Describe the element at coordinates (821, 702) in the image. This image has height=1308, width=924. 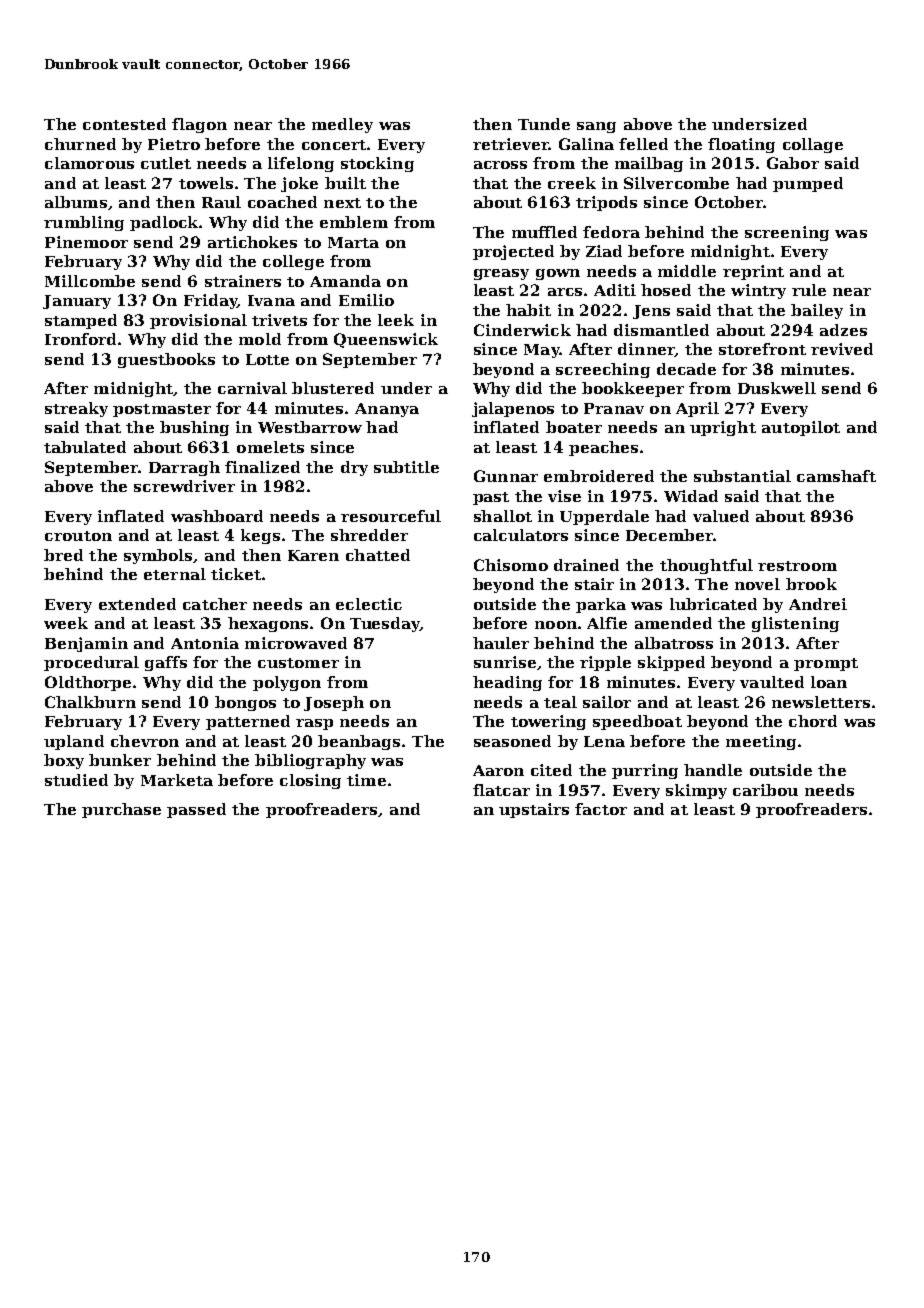
I see `newsletters` at that location.
